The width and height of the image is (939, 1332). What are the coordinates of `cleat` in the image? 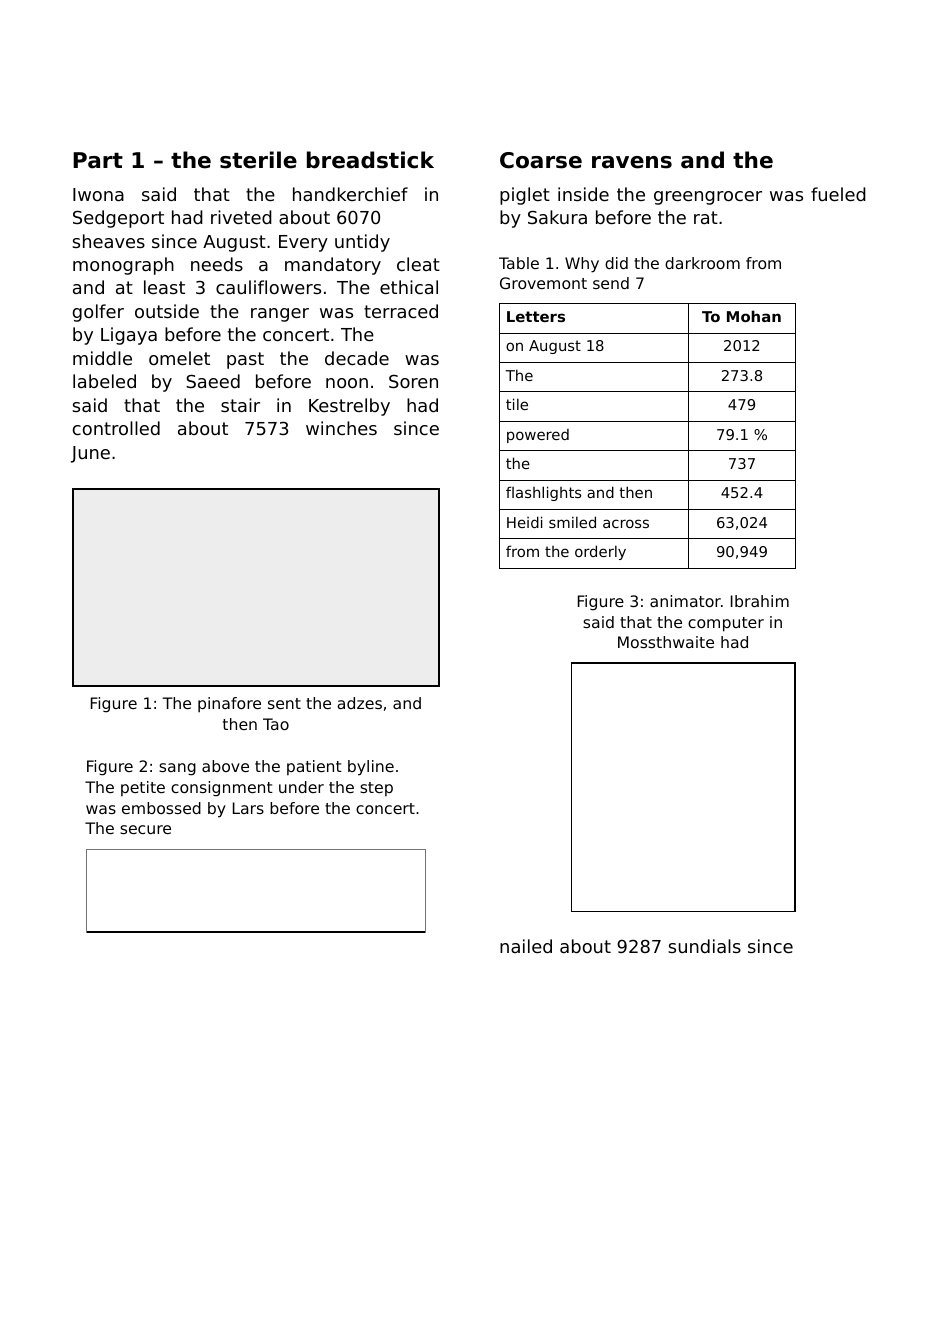 It's located at (418, 264).
